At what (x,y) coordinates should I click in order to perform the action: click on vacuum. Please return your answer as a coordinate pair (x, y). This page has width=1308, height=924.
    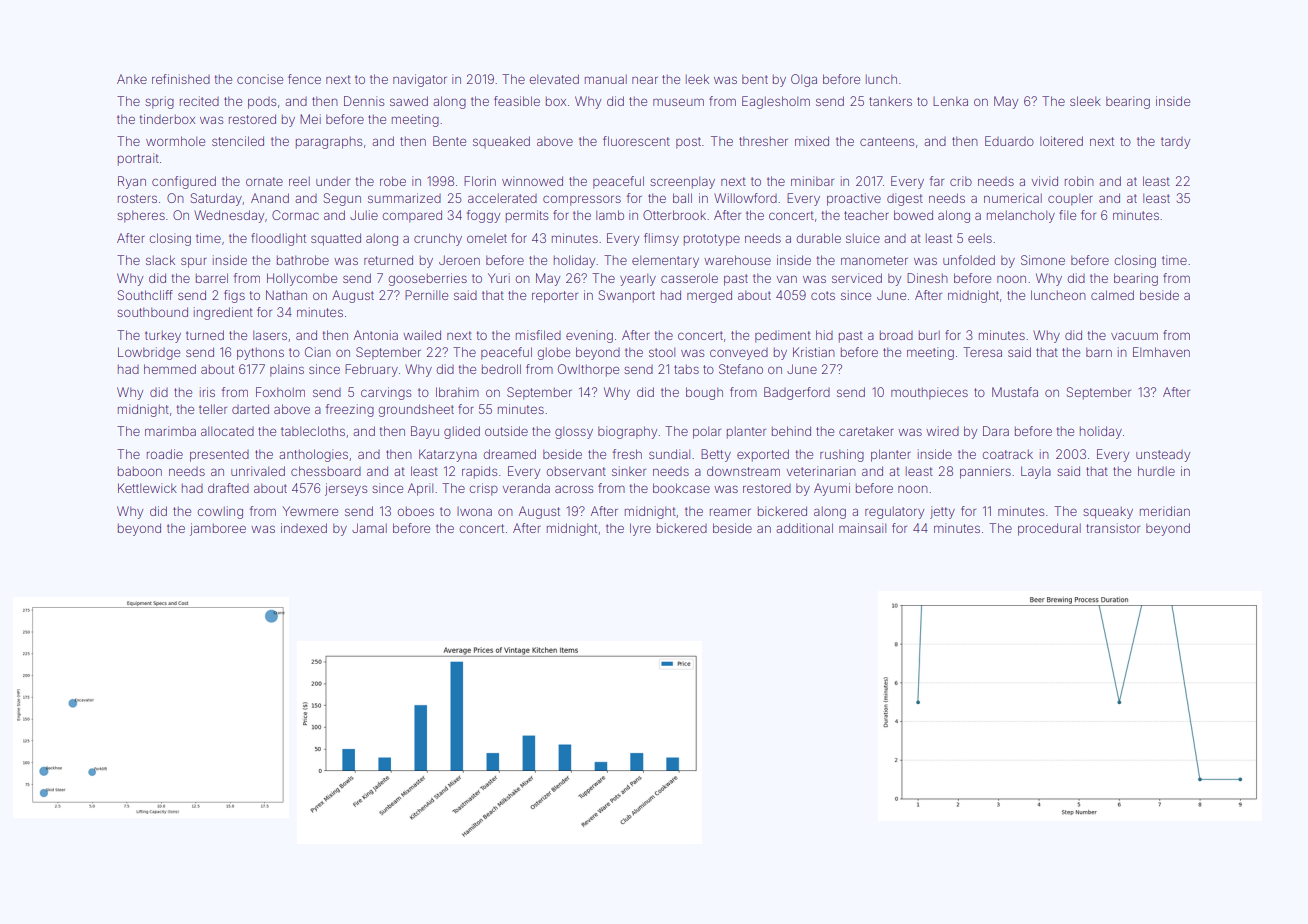
    Looking at the image, I should click on (1134, 336).
